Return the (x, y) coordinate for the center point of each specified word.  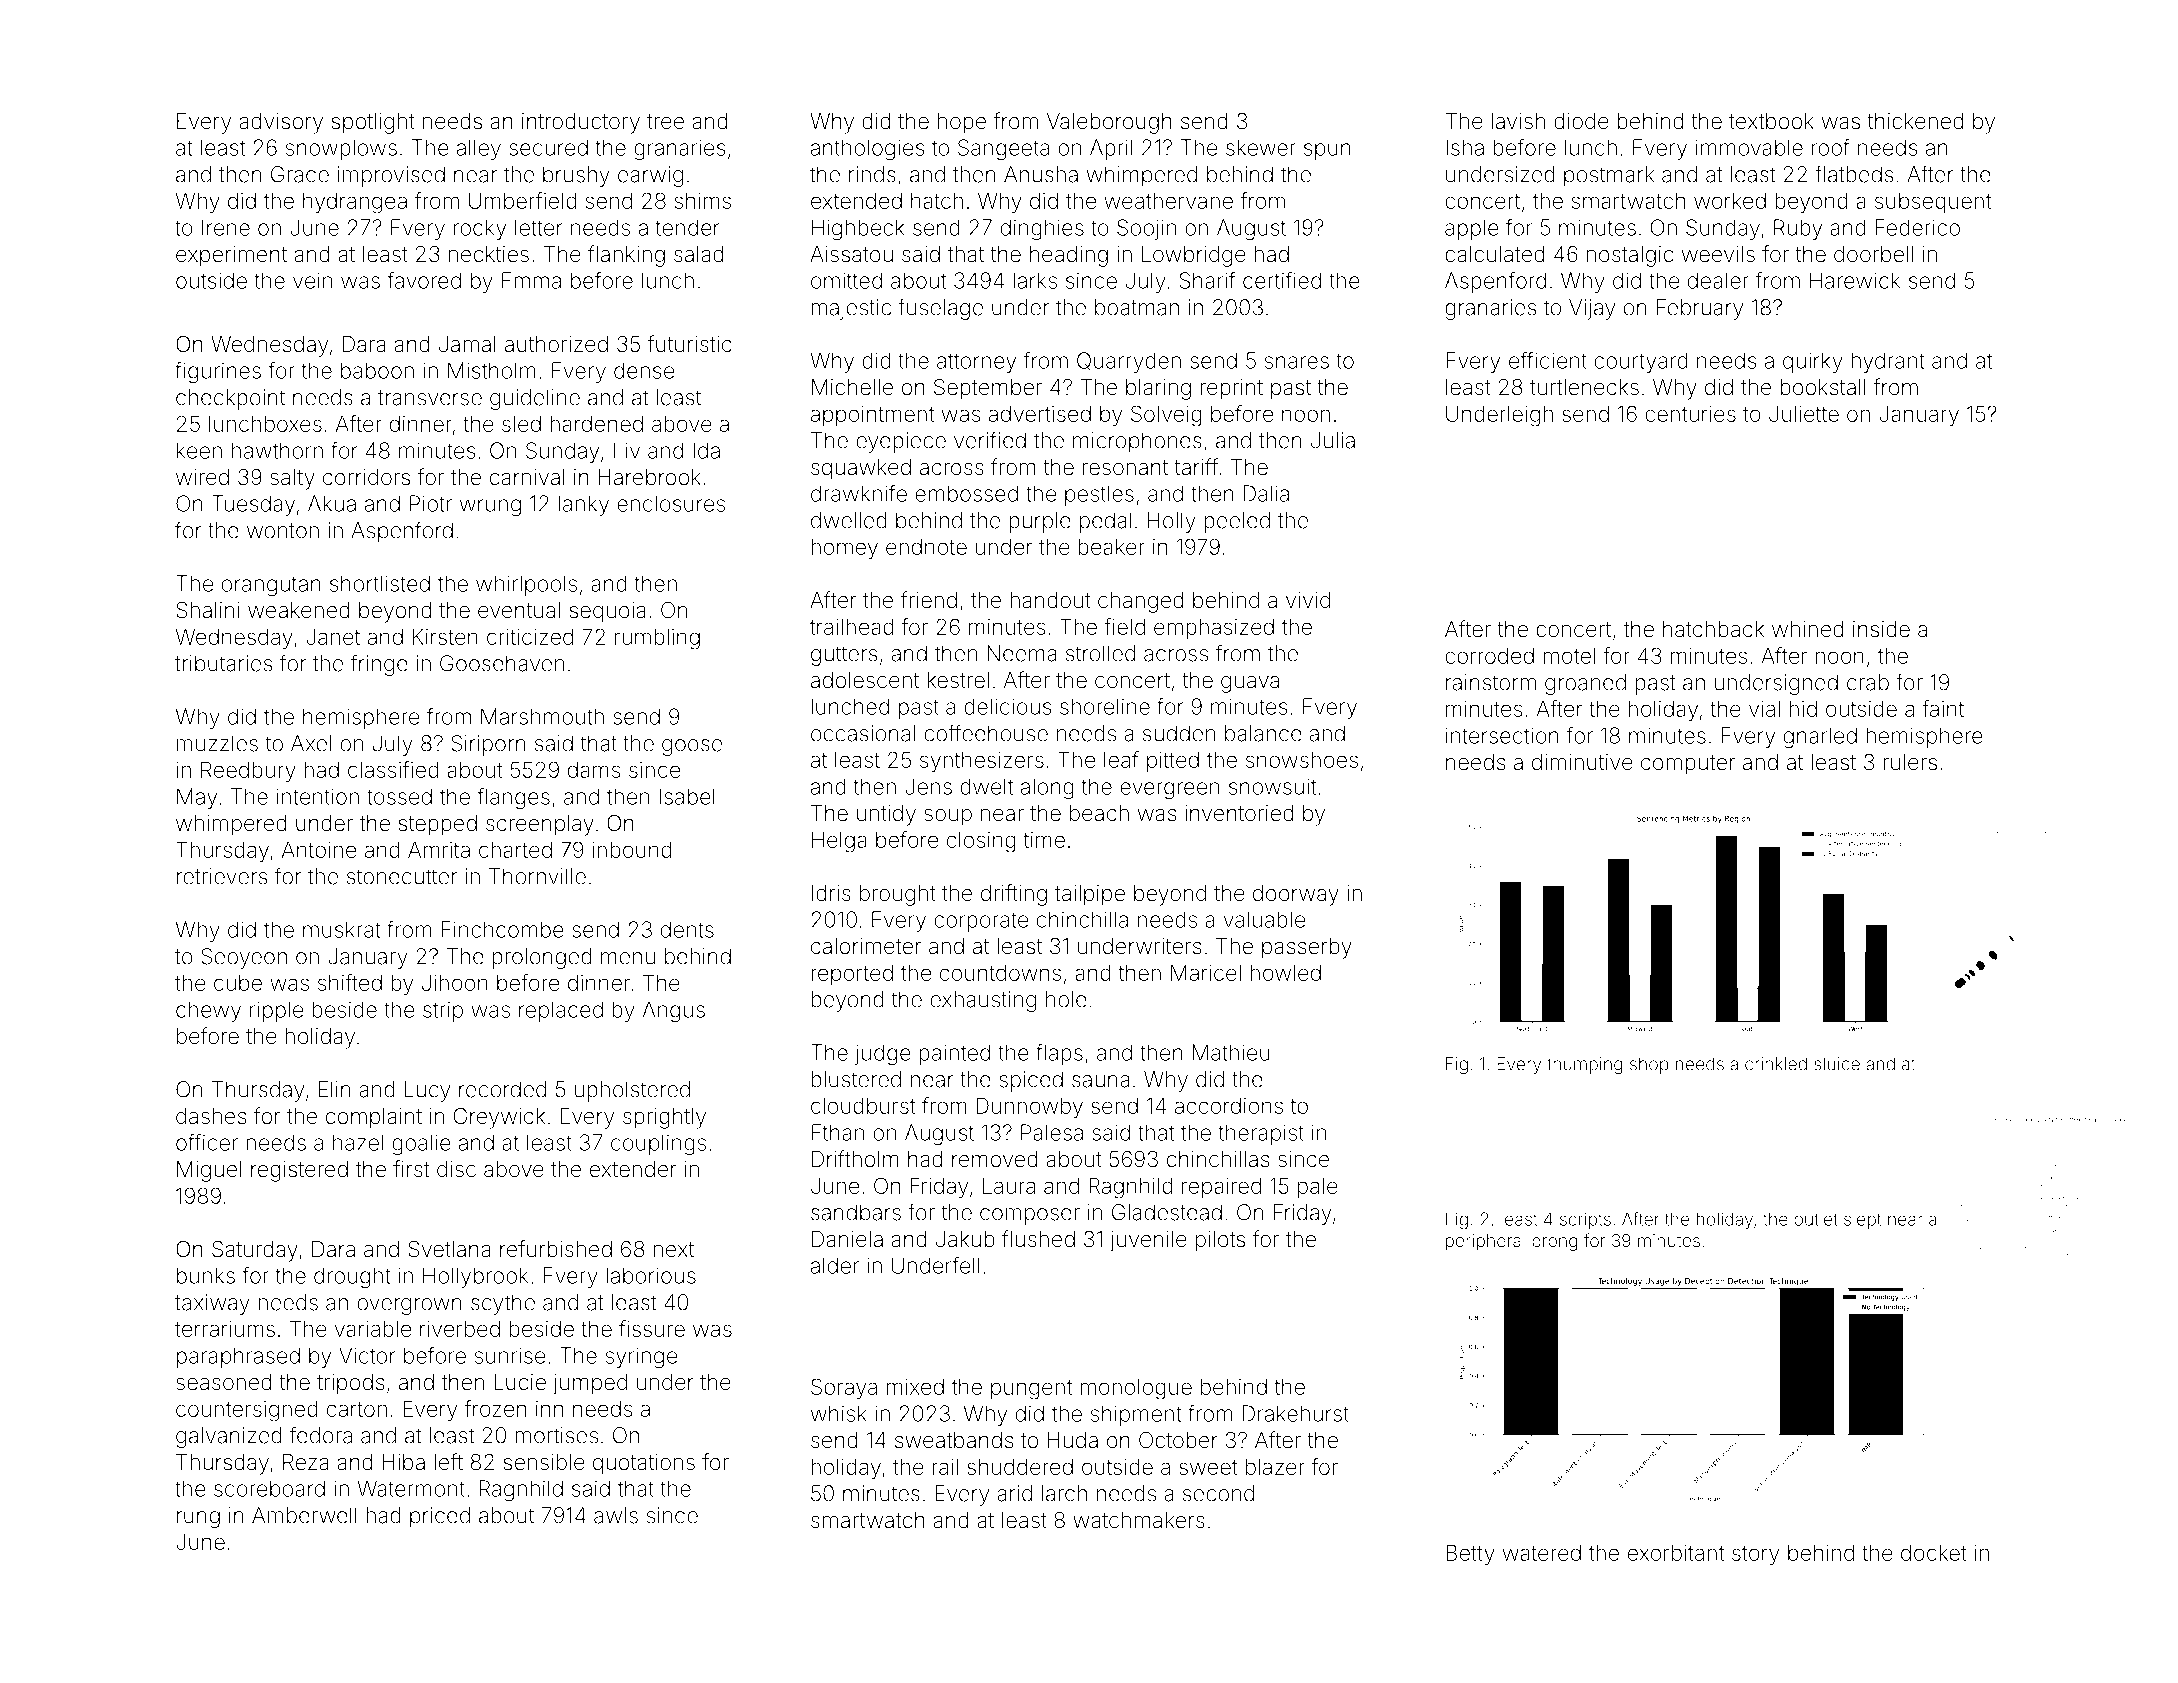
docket (1934, 1553)
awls (616, 1515)
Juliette (1804, 414)
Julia (1333, 440)
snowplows (341, 149)
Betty (1470, 1555)
